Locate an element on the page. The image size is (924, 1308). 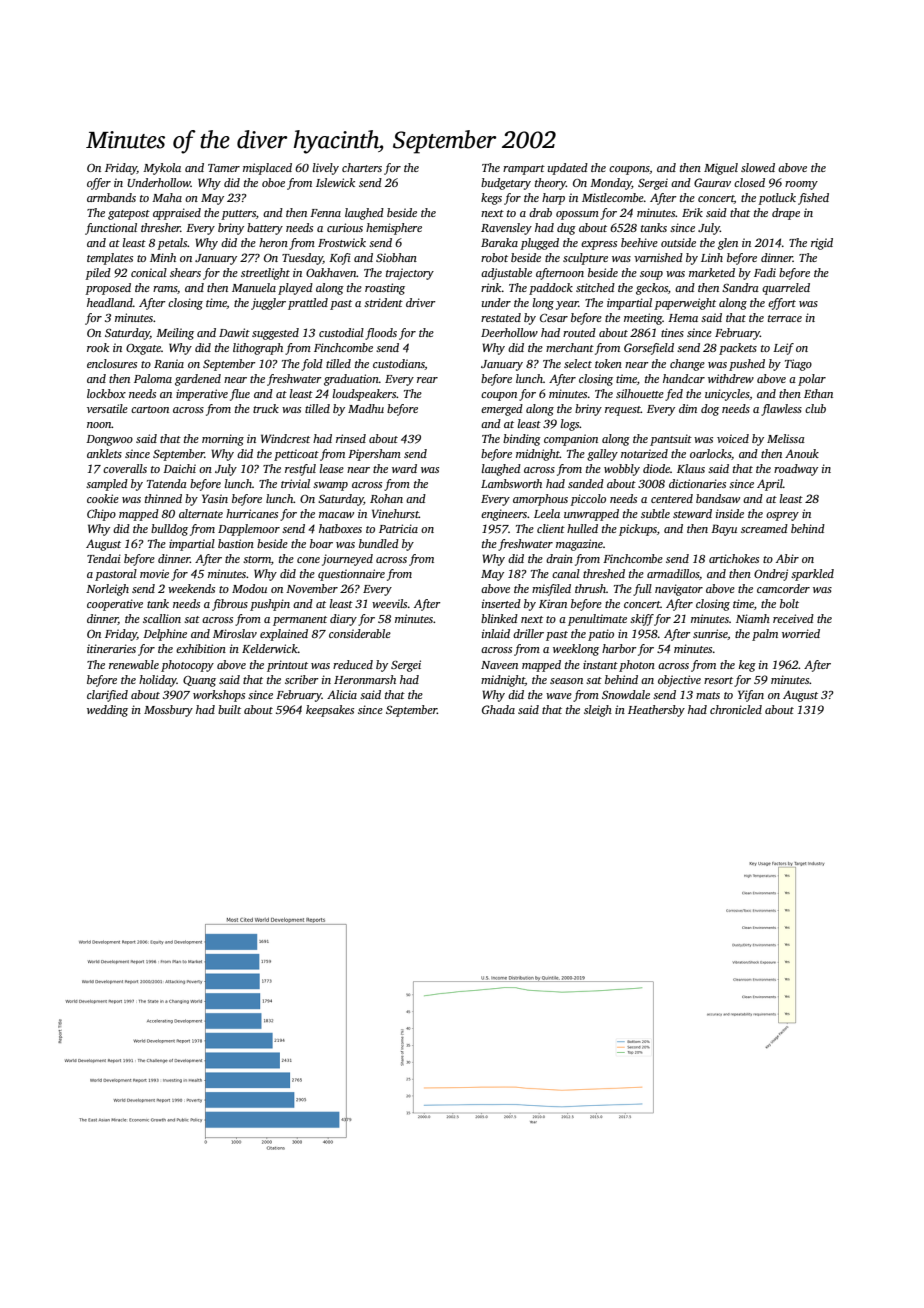
companion is located at coordinates (571, 440).
